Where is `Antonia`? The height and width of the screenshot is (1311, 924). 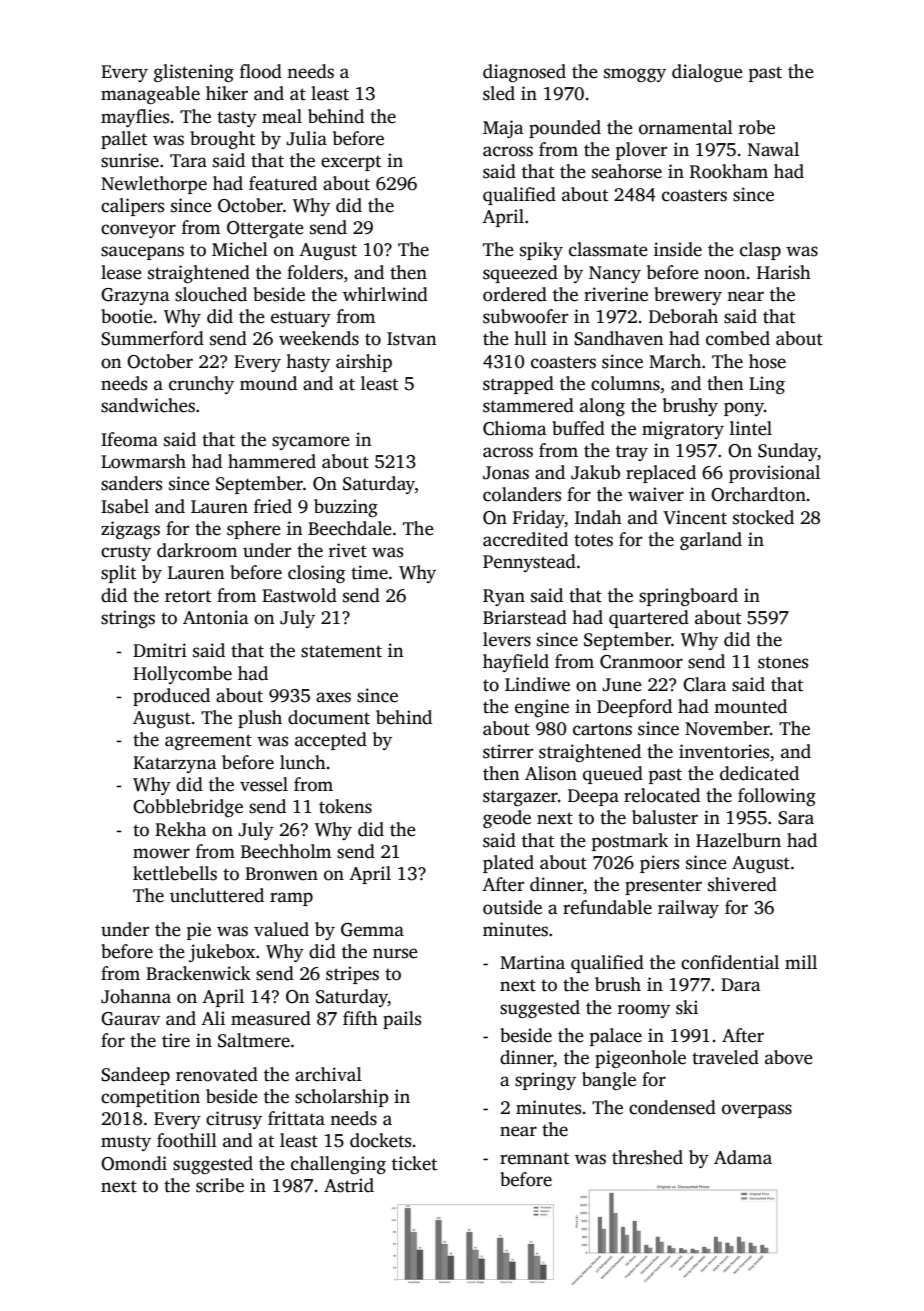 Antonia is located at coordinates (216, 617).
